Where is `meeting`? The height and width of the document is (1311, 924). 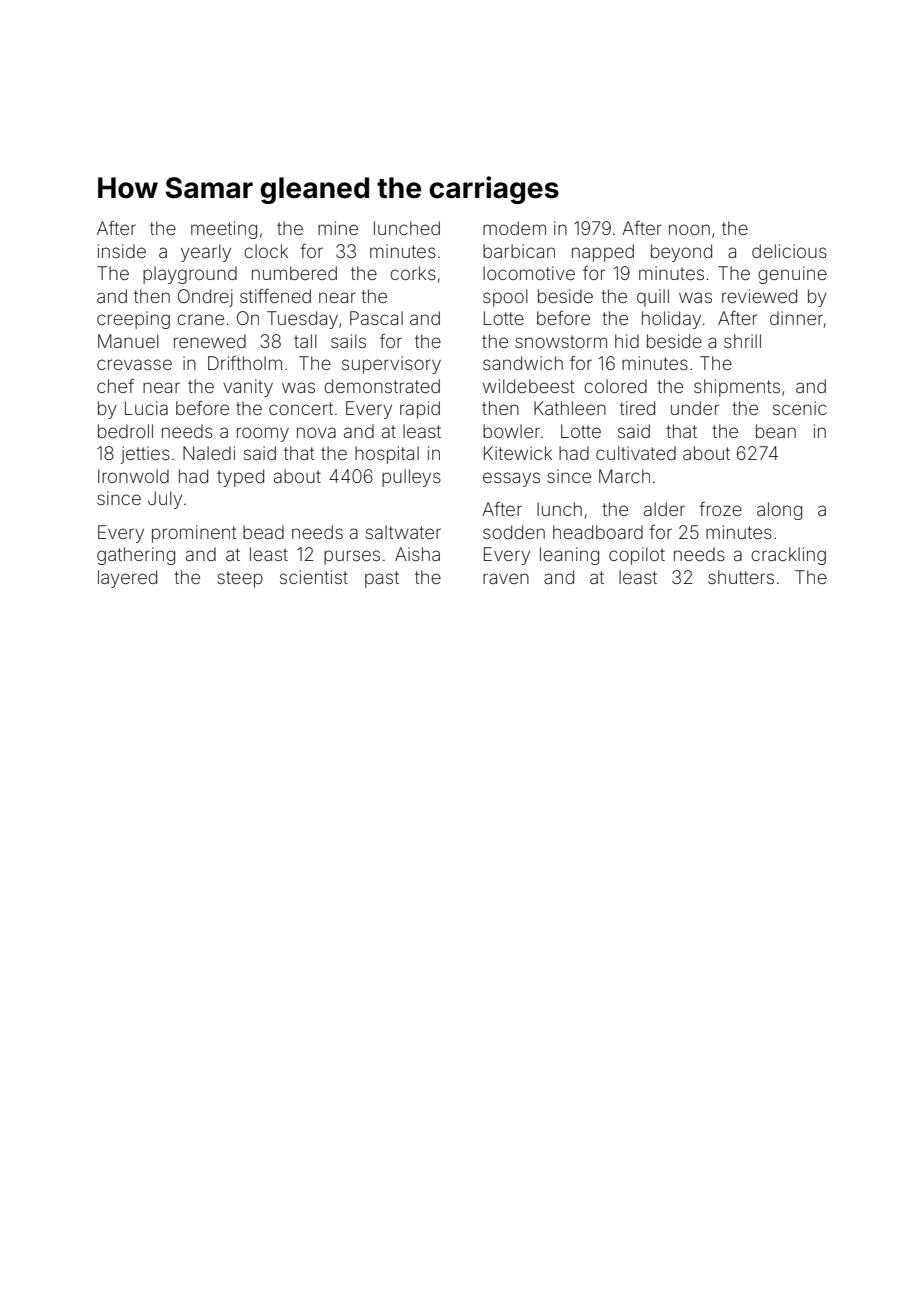
meeting is located at coordinates (224, 230).
